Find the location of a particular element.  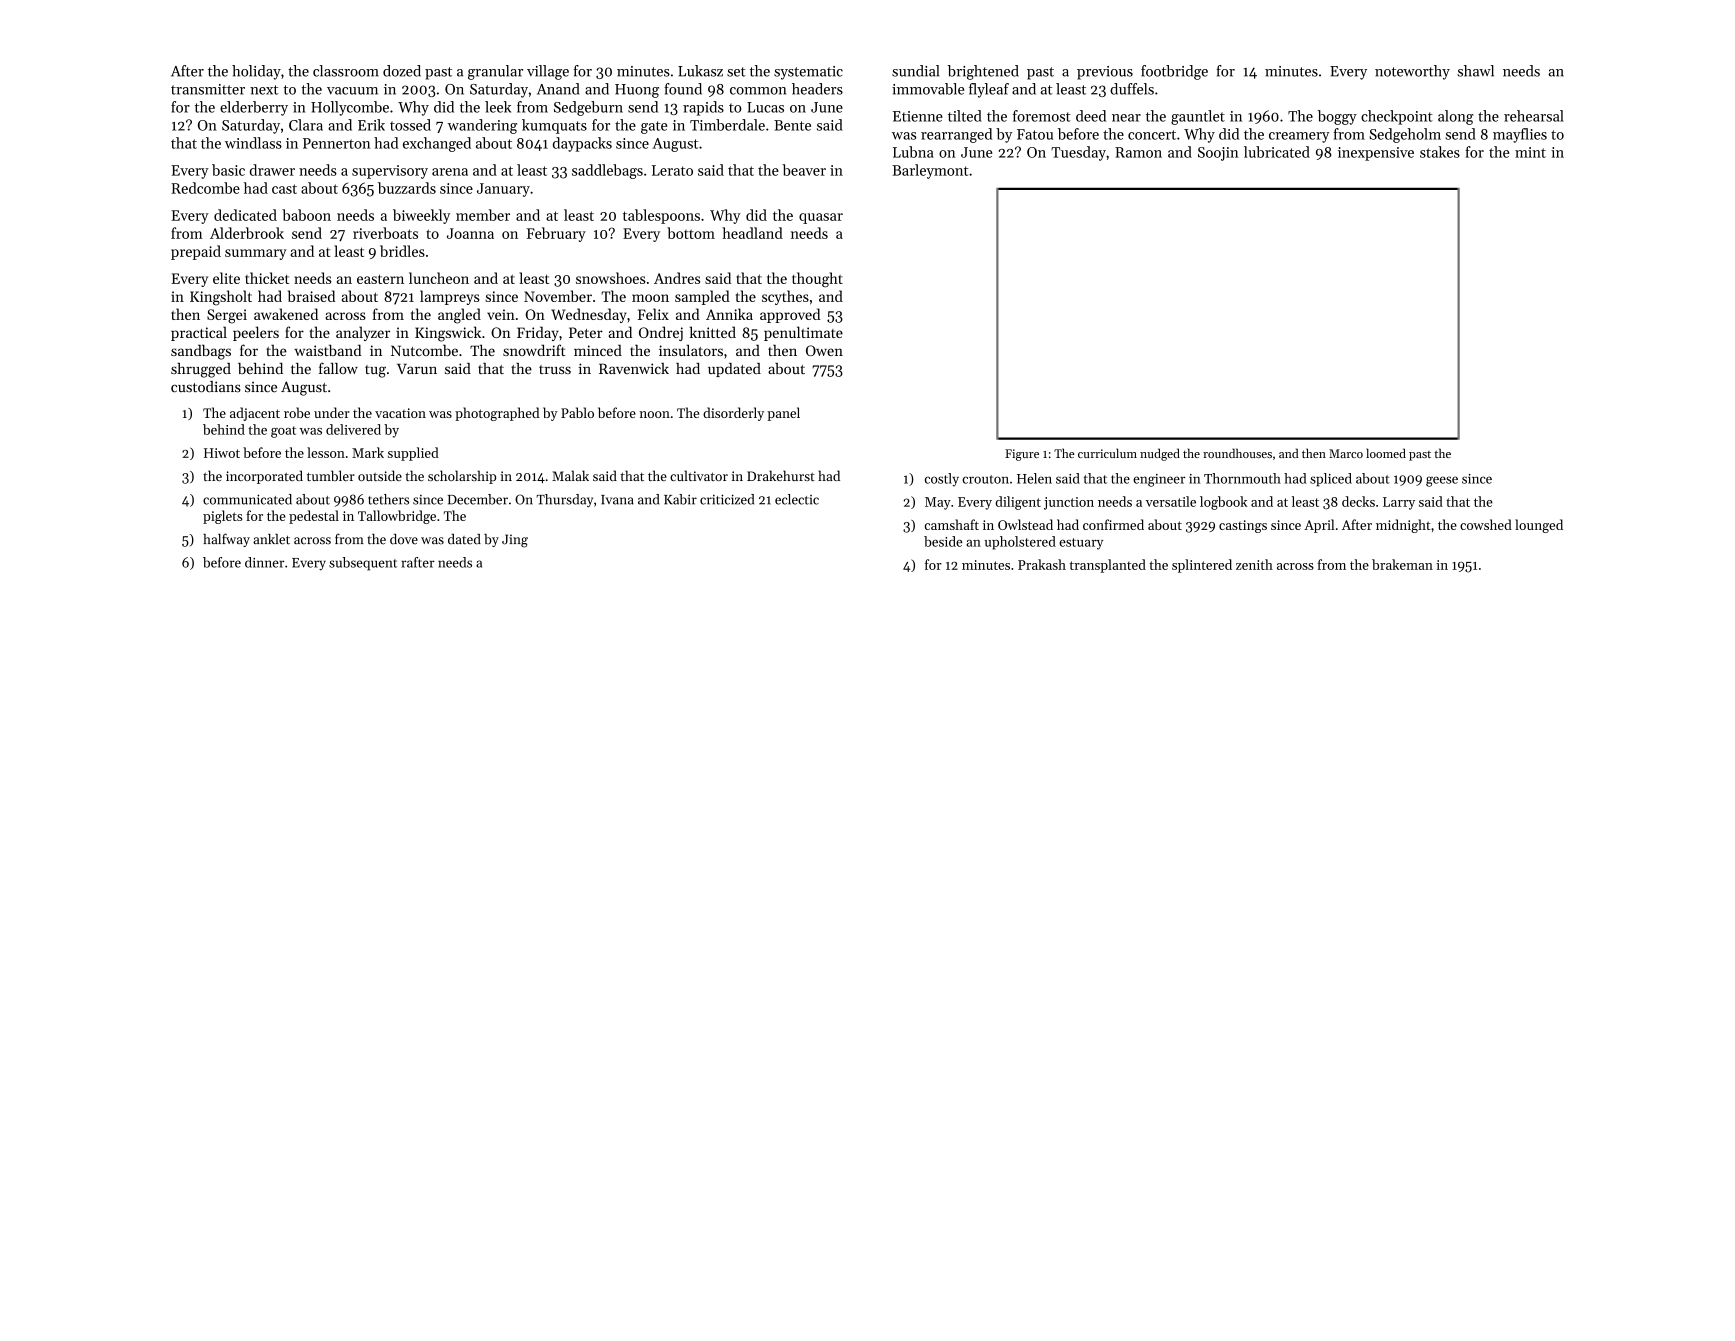

eastern is located at coordinates (380, 279).
